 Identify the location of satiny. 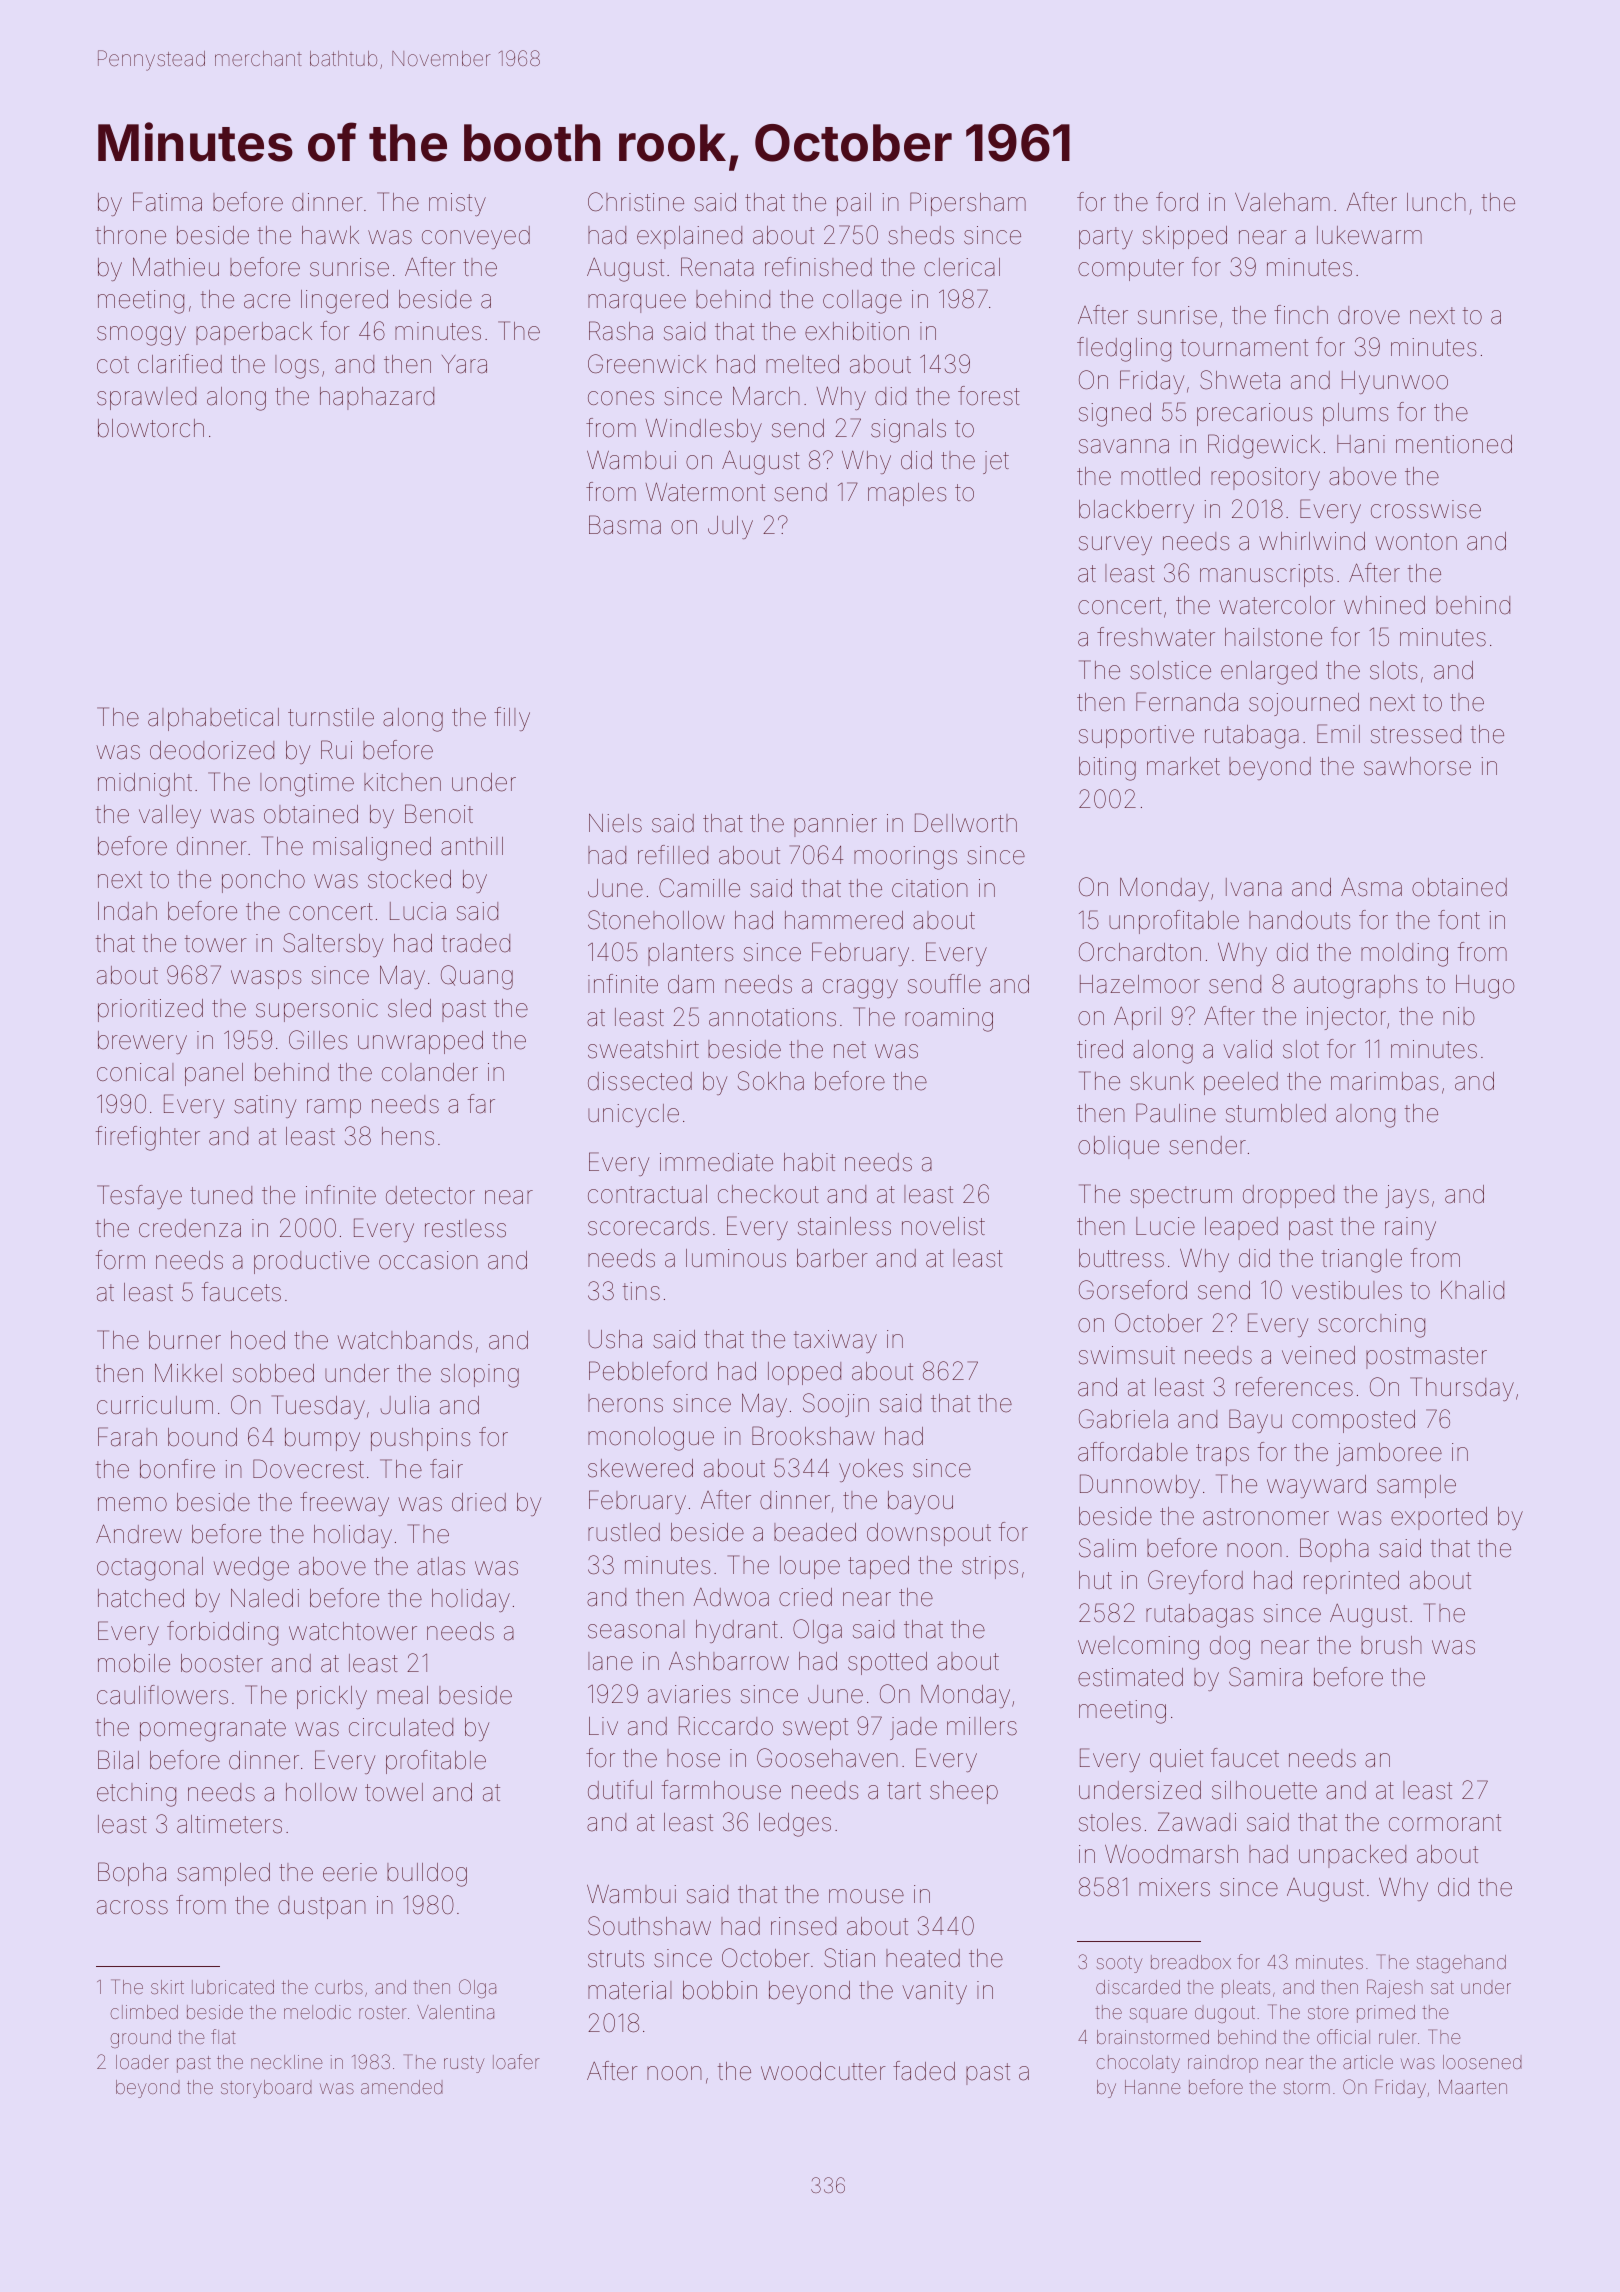
(265, 1106).
